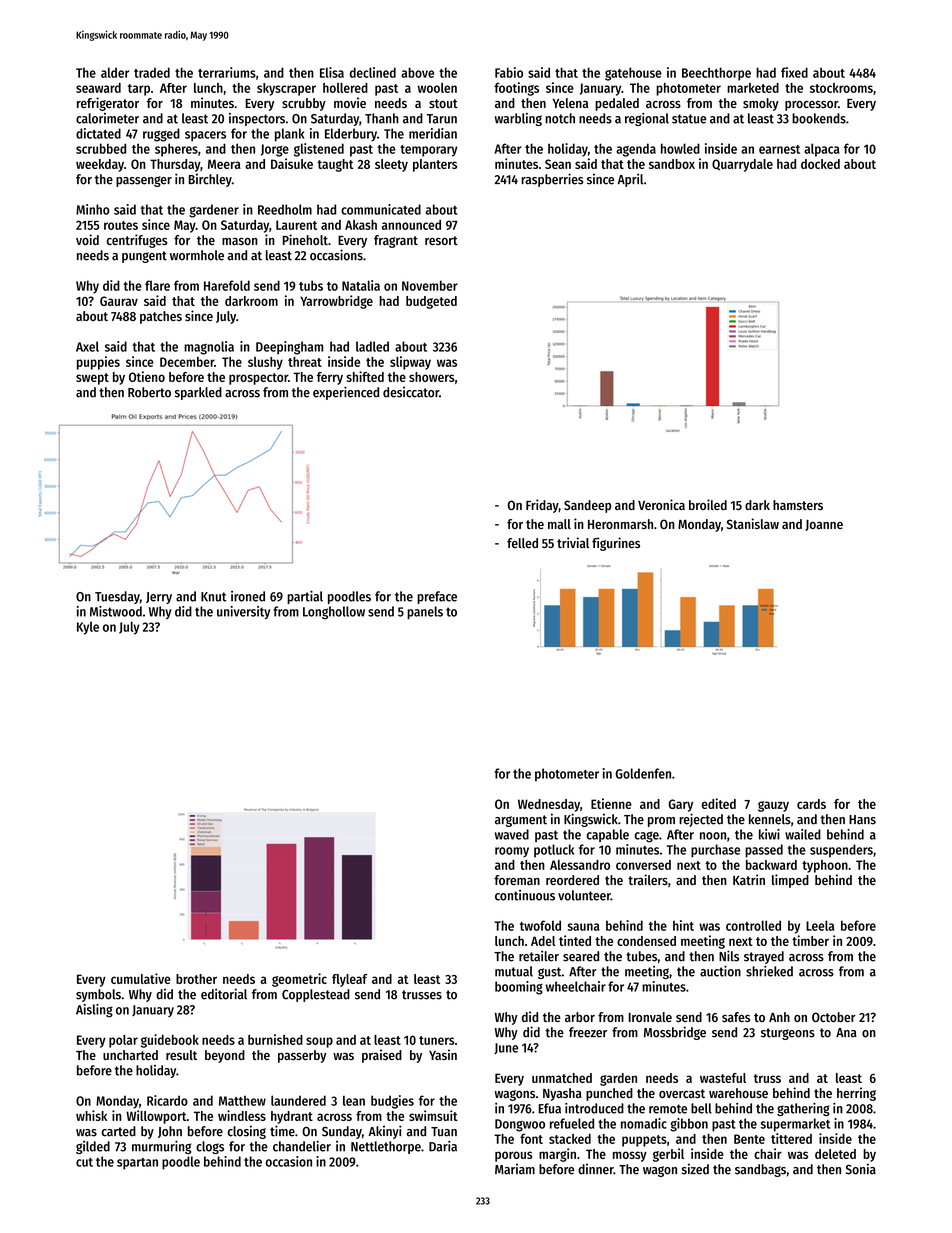 The width and height of the document is (952, 1233). I want to click on Meera, so click(224, 164).
